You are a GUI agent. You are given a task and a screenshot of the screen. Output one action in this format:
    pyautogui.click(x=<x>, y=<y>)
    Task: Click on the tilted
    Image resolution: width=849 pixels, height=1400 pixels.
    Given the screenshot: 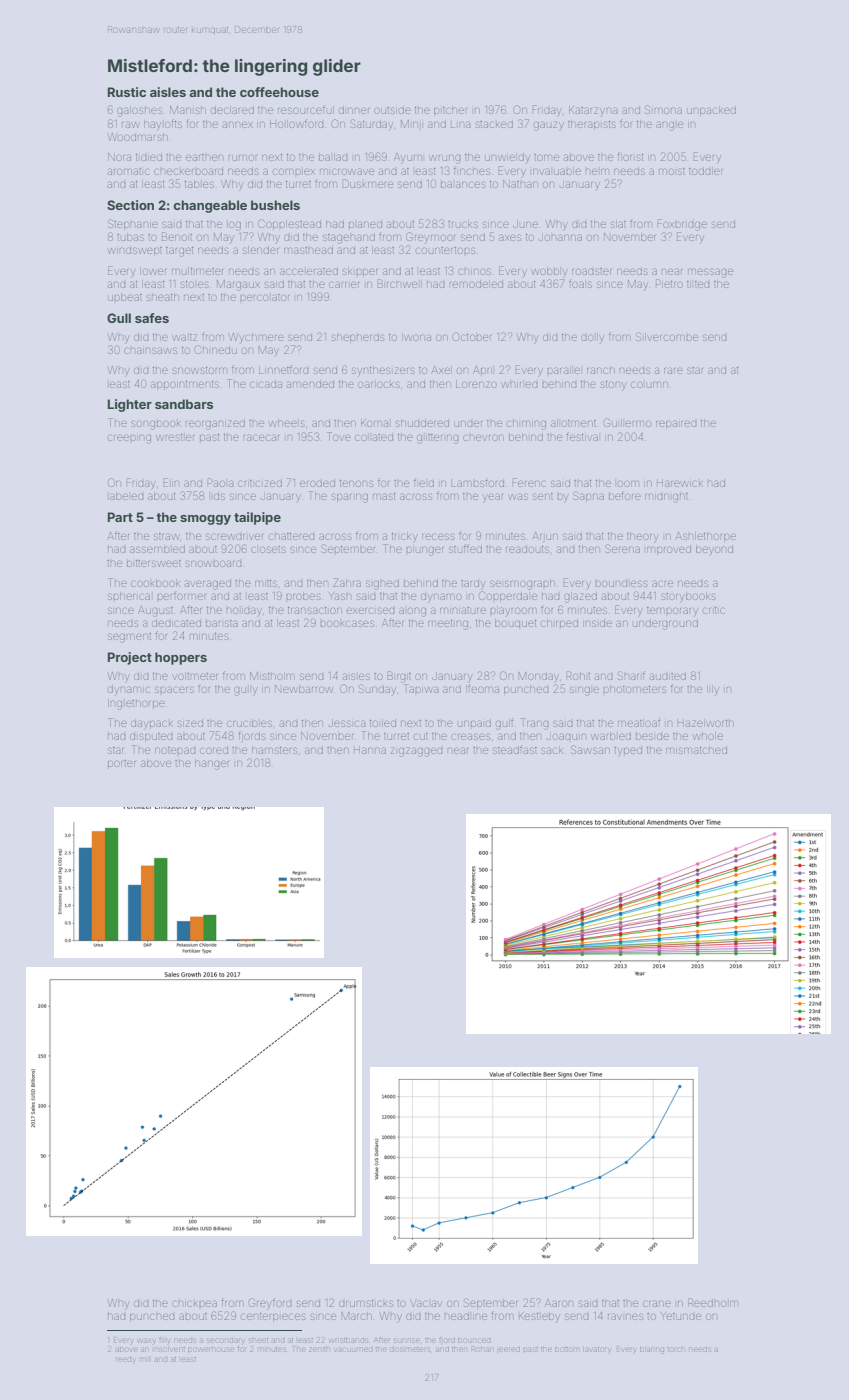 What is the action you would take?
    pyautogui.click(x=698, y=284)
